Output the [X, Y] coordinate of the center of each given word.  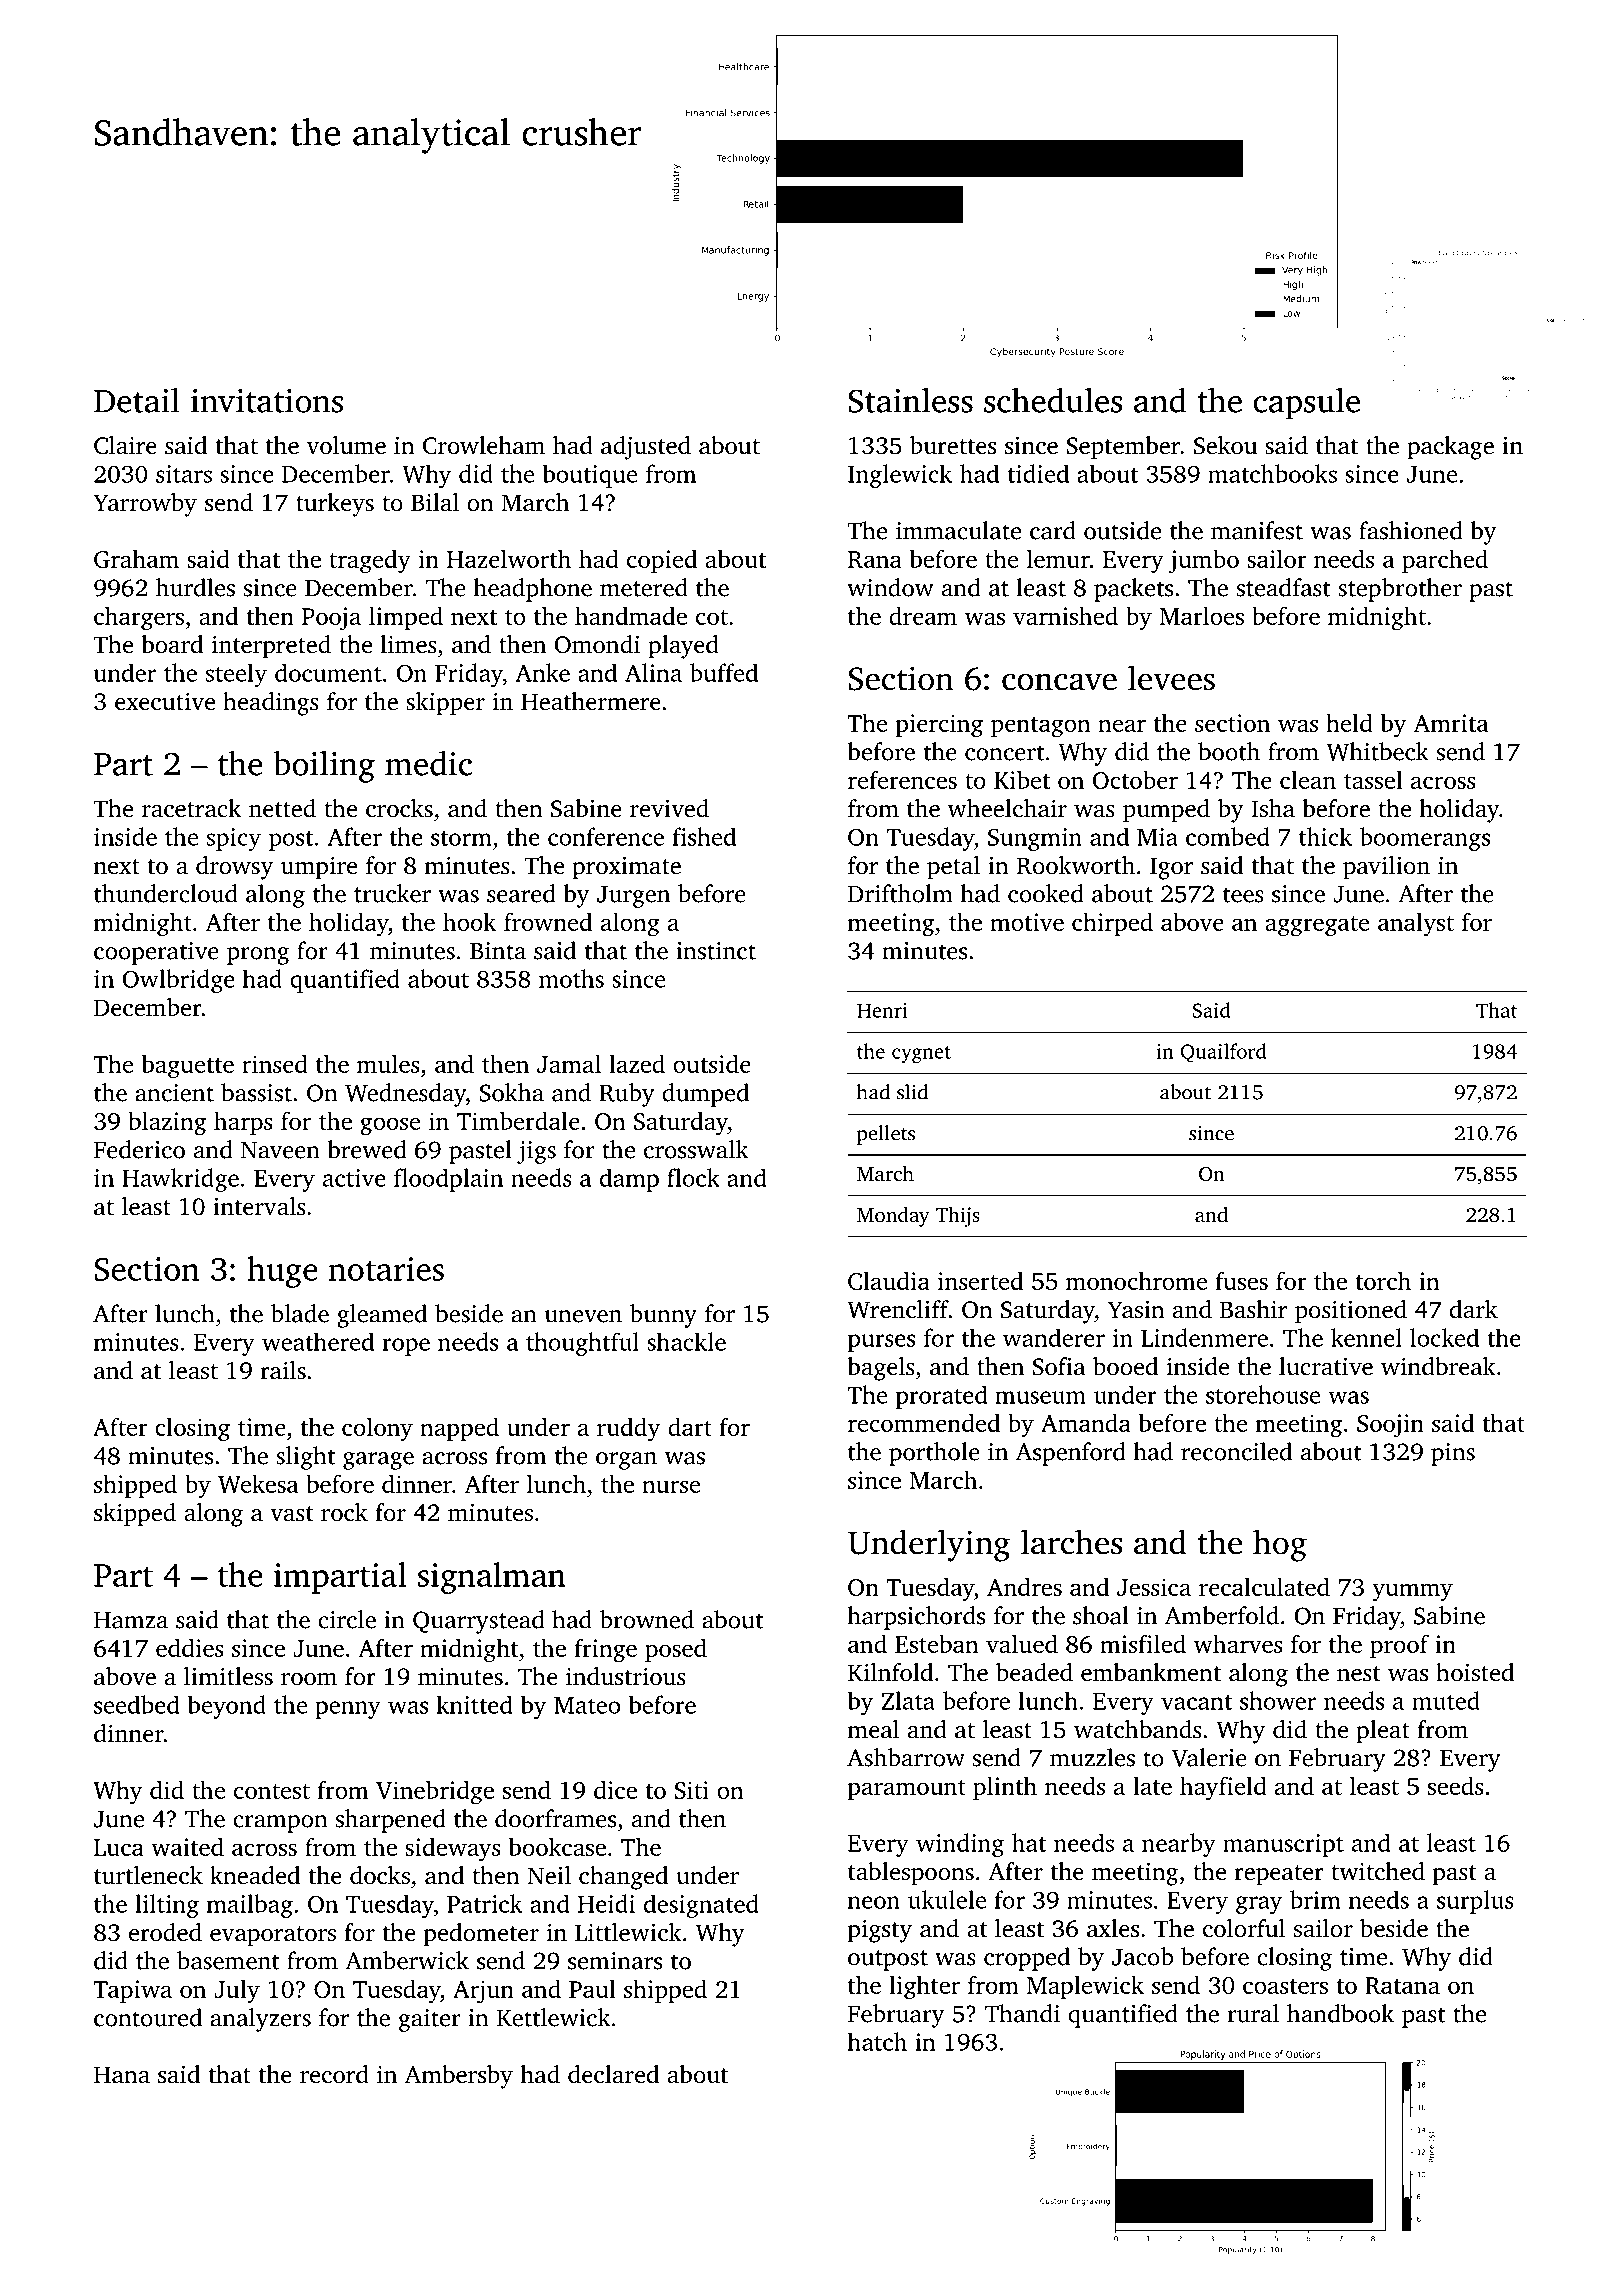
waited [187, 1846]
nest [1358, 1674]
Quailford [1224, 1052]
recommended [924, 1422]
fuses [1242, 1280]
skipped [135, 1515]
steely [236, 675]
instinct [716, 951]
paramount [907, 1790]
